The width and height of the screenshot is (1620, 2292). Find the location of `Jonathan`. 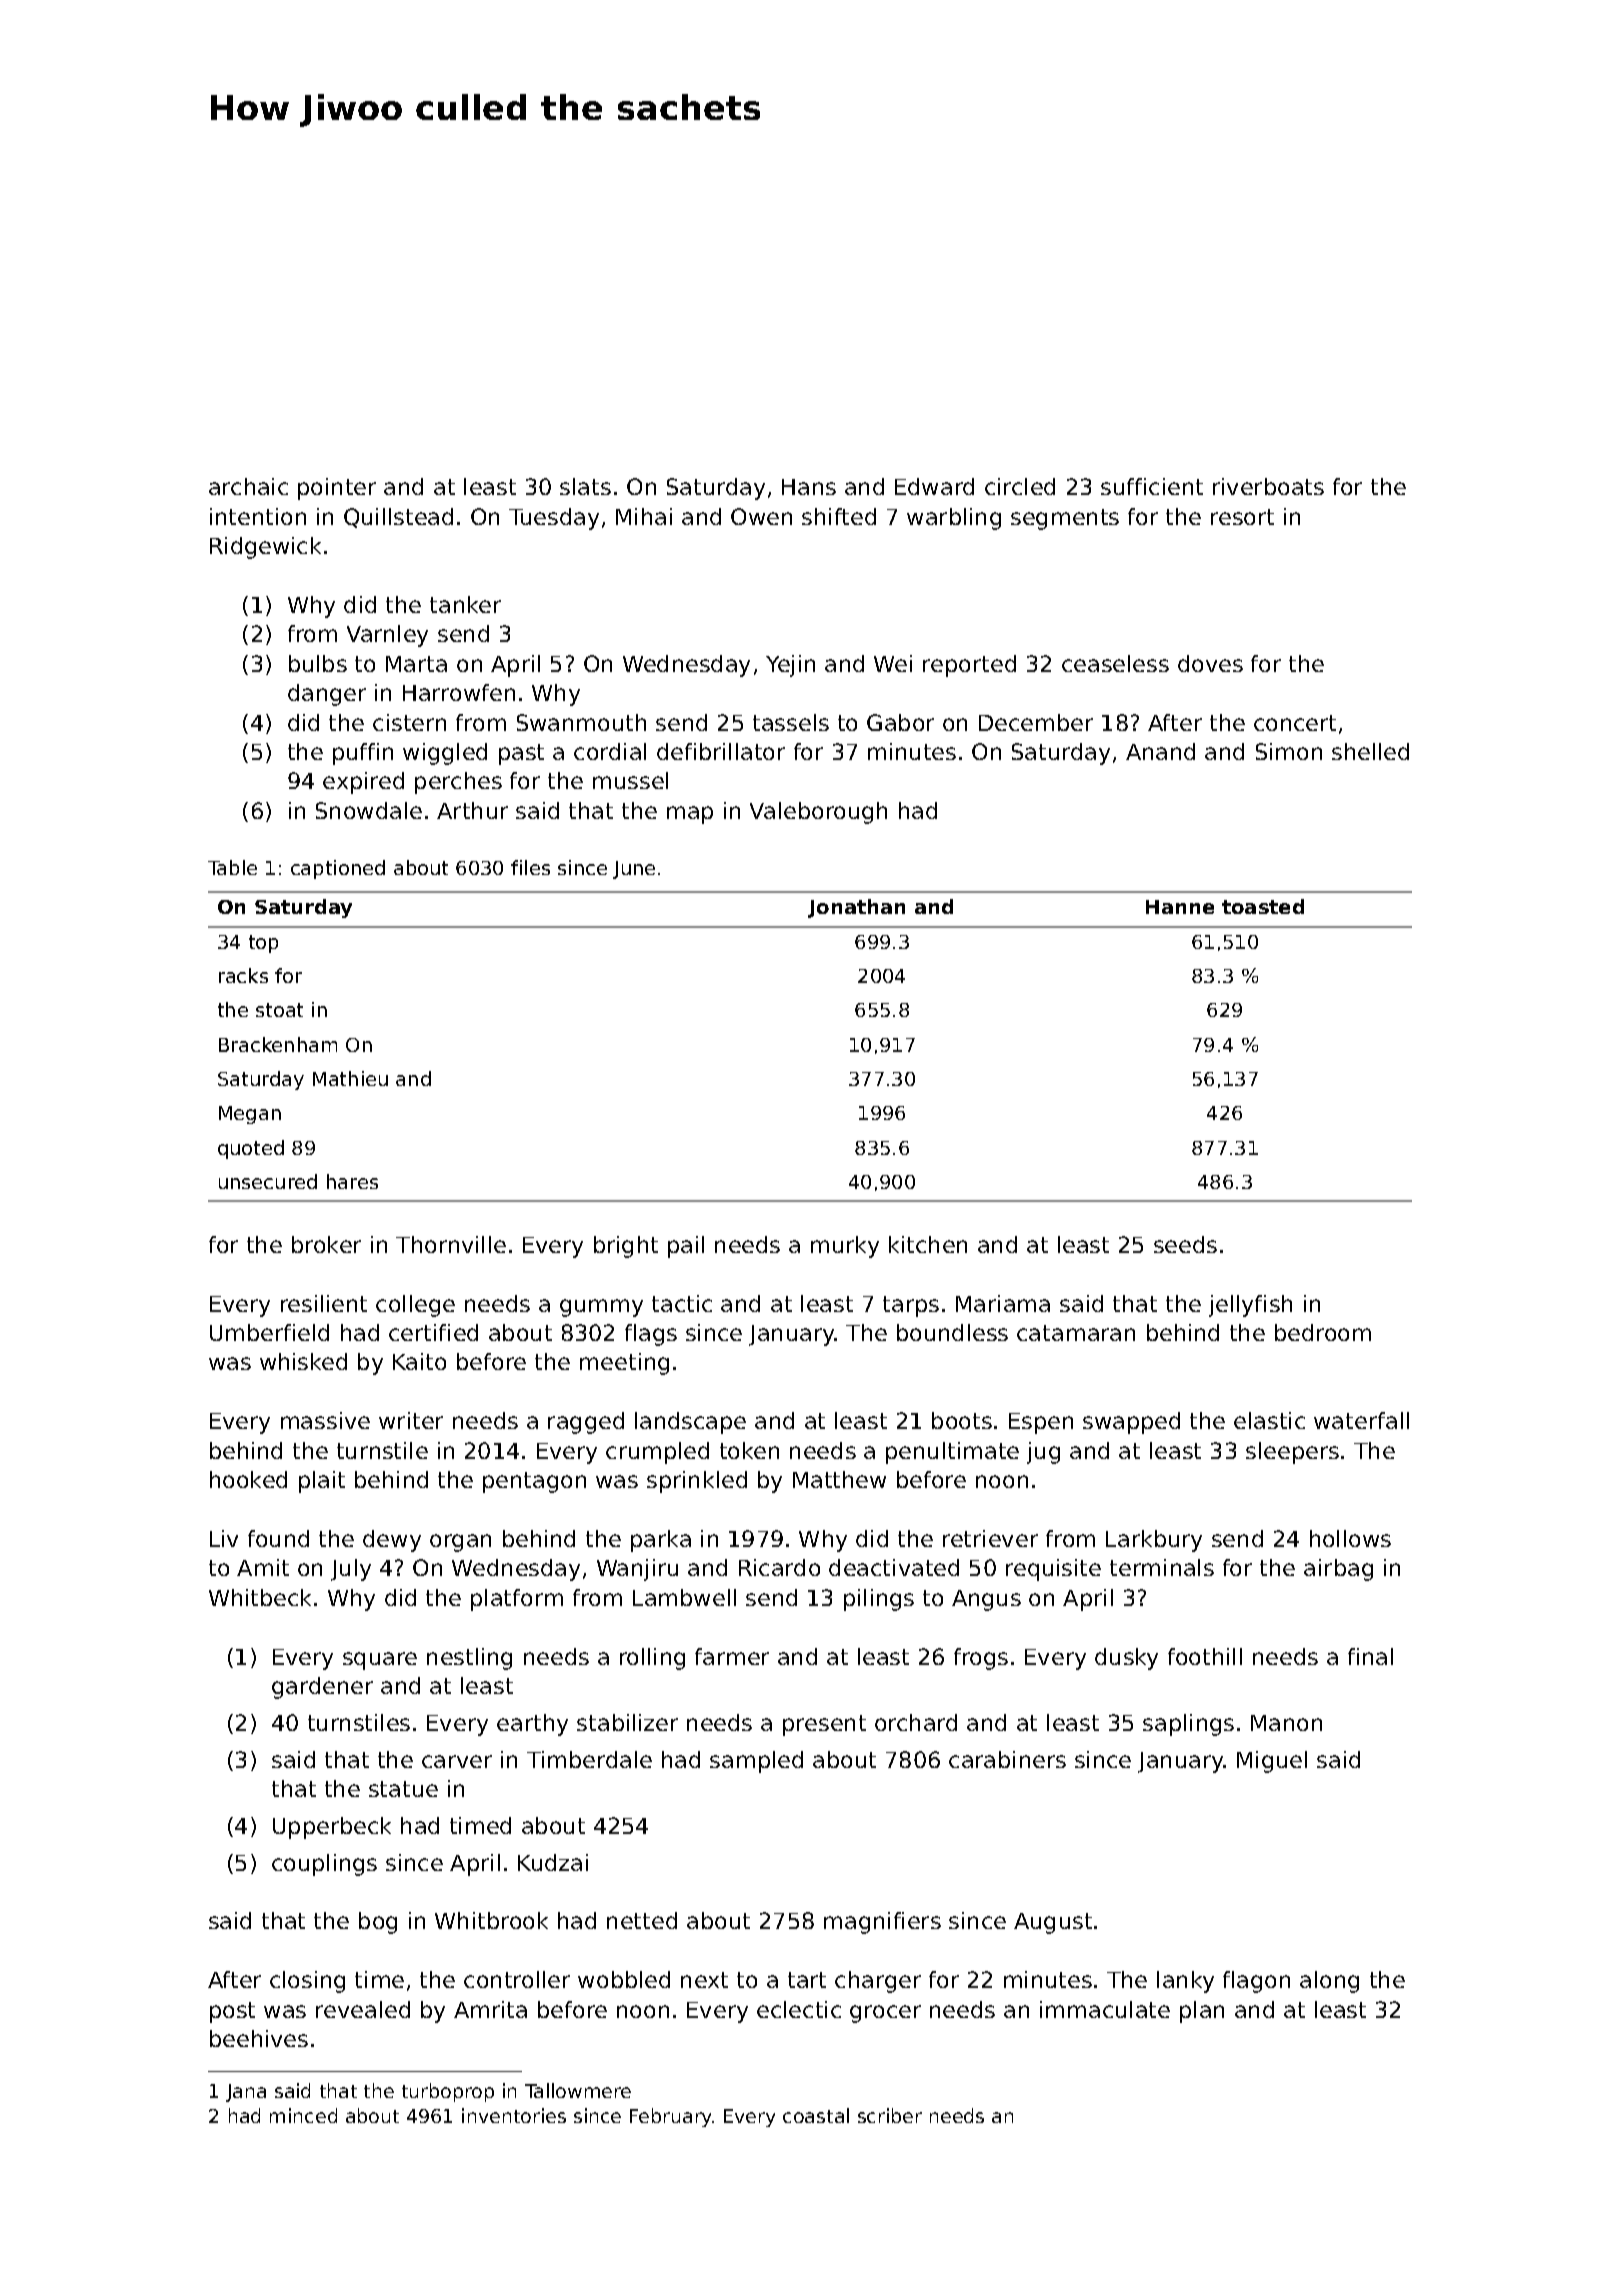

Jonathan is located at coordinates (856, 908).
